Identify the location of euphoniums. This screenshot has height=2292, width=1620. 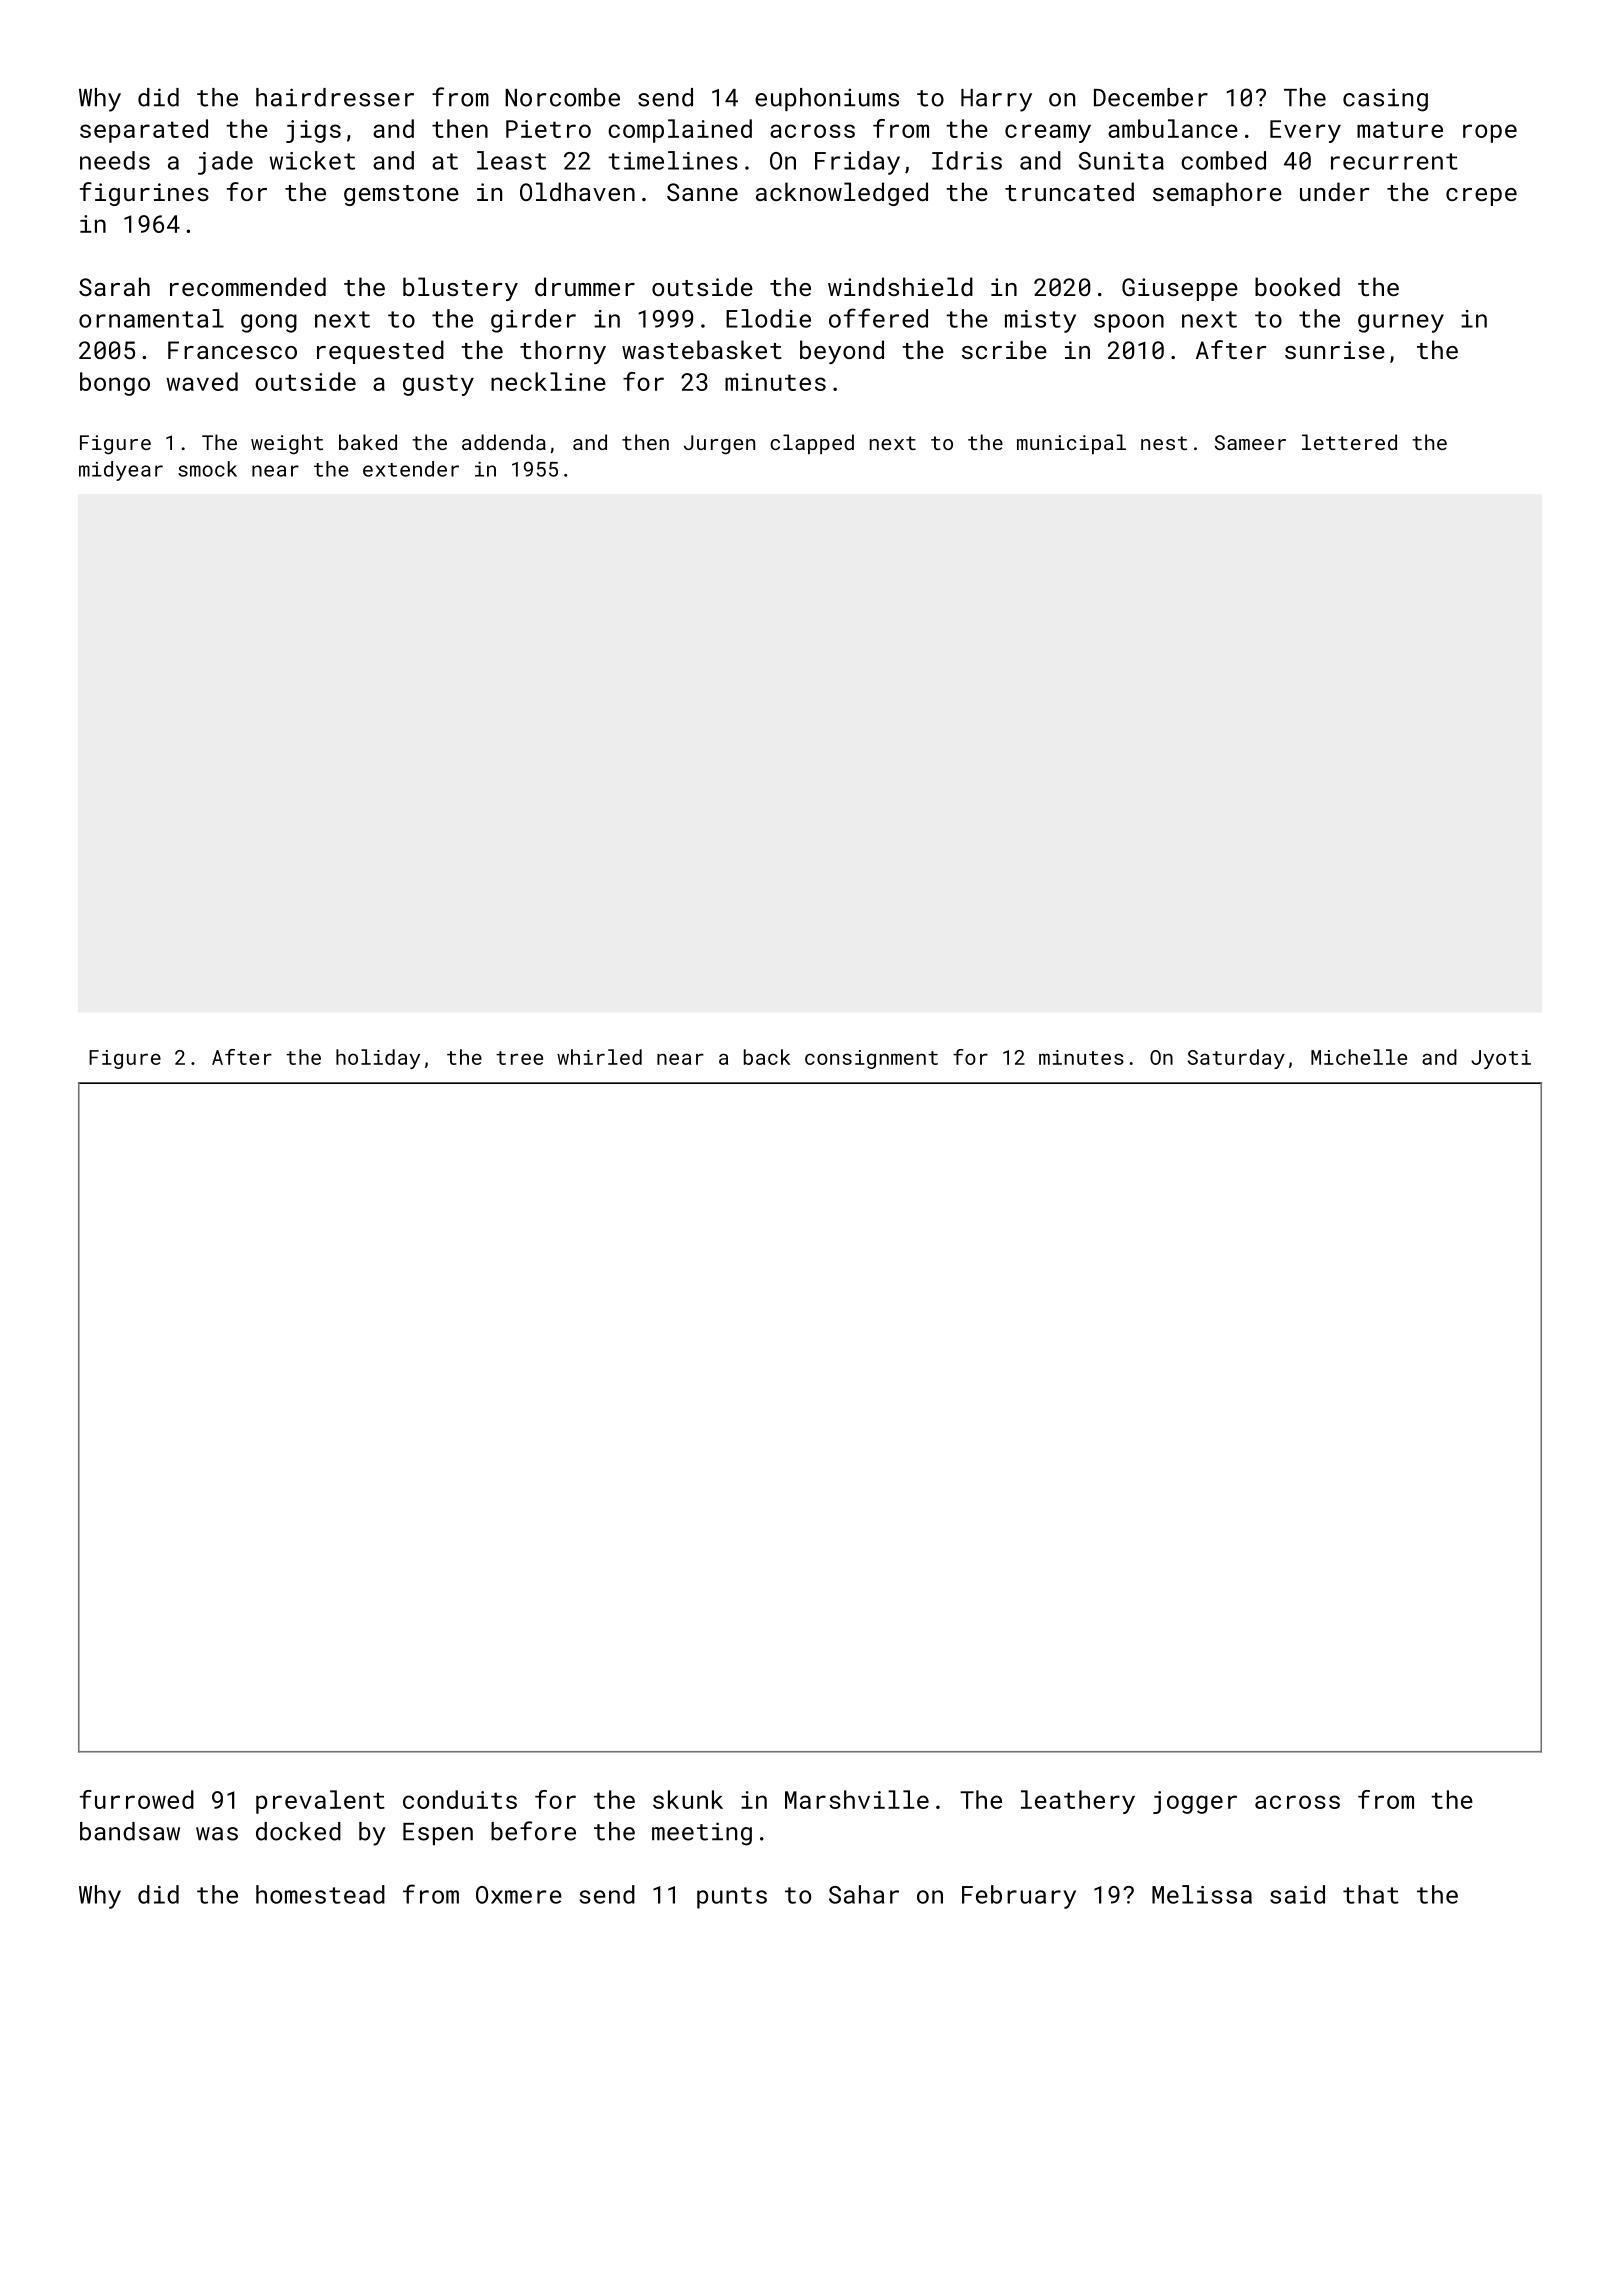
(827, 99).
